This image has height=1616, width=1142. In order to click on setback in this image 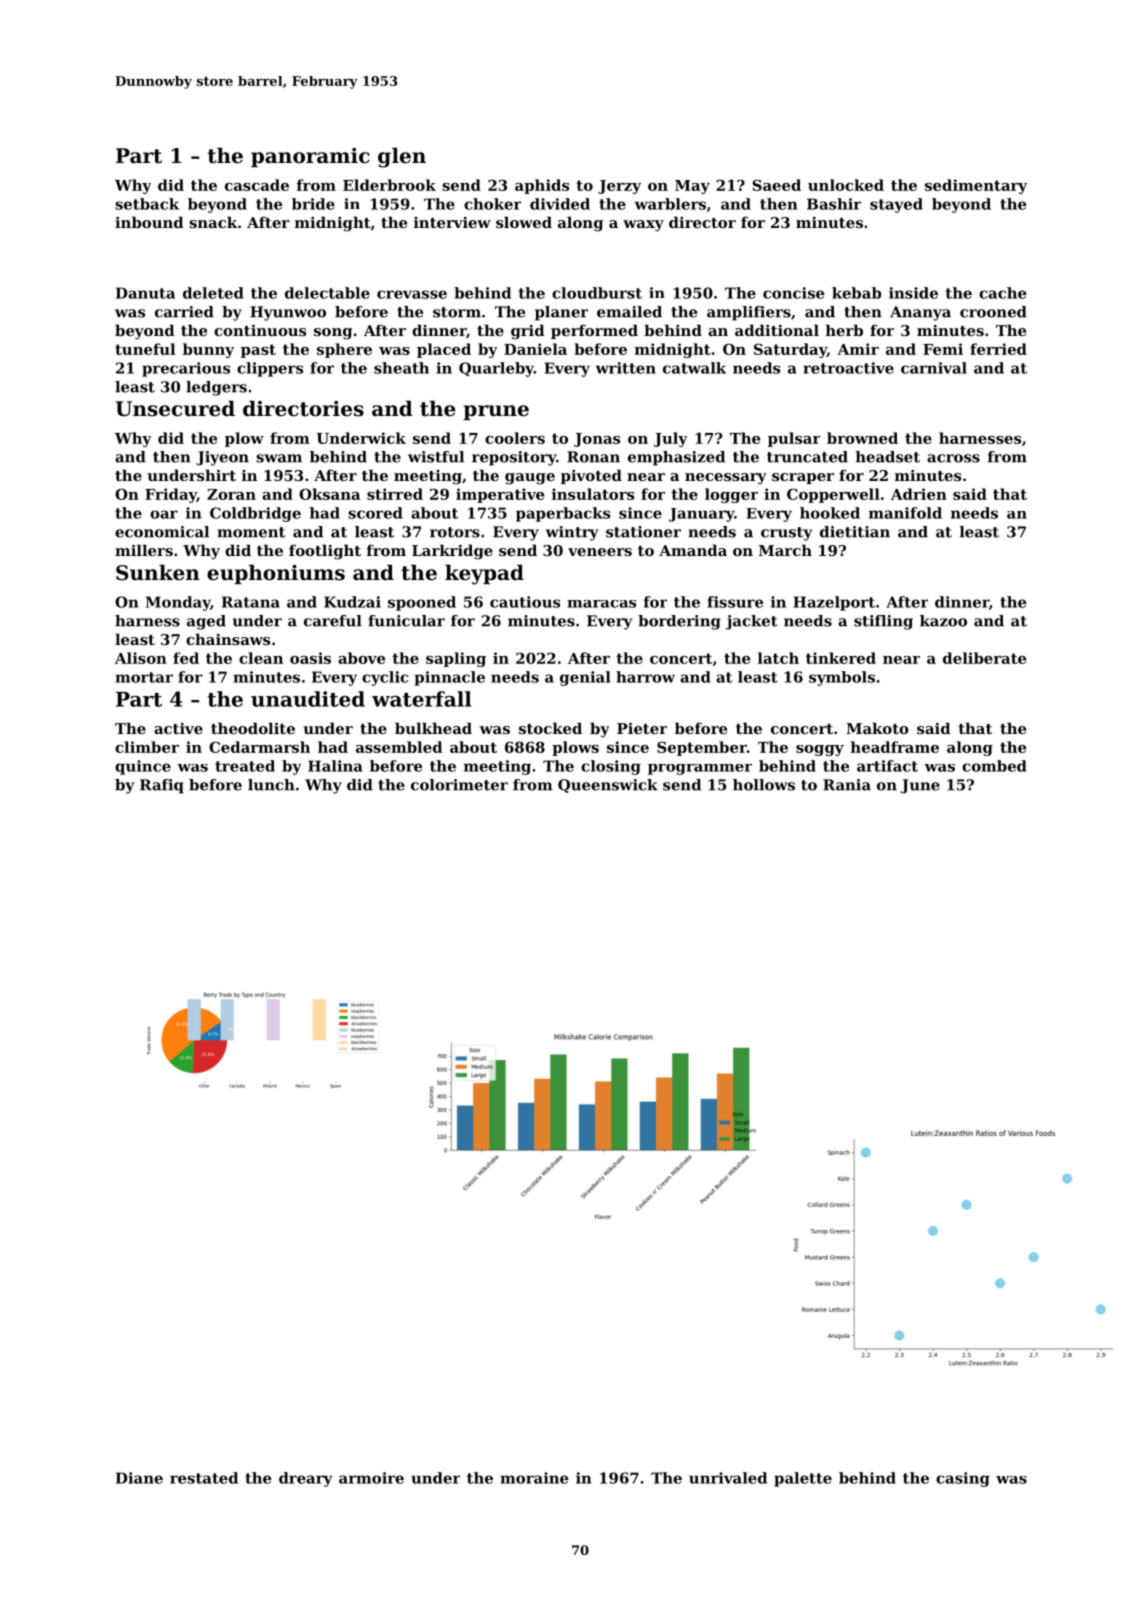, I will do `click(147, 204)`.
